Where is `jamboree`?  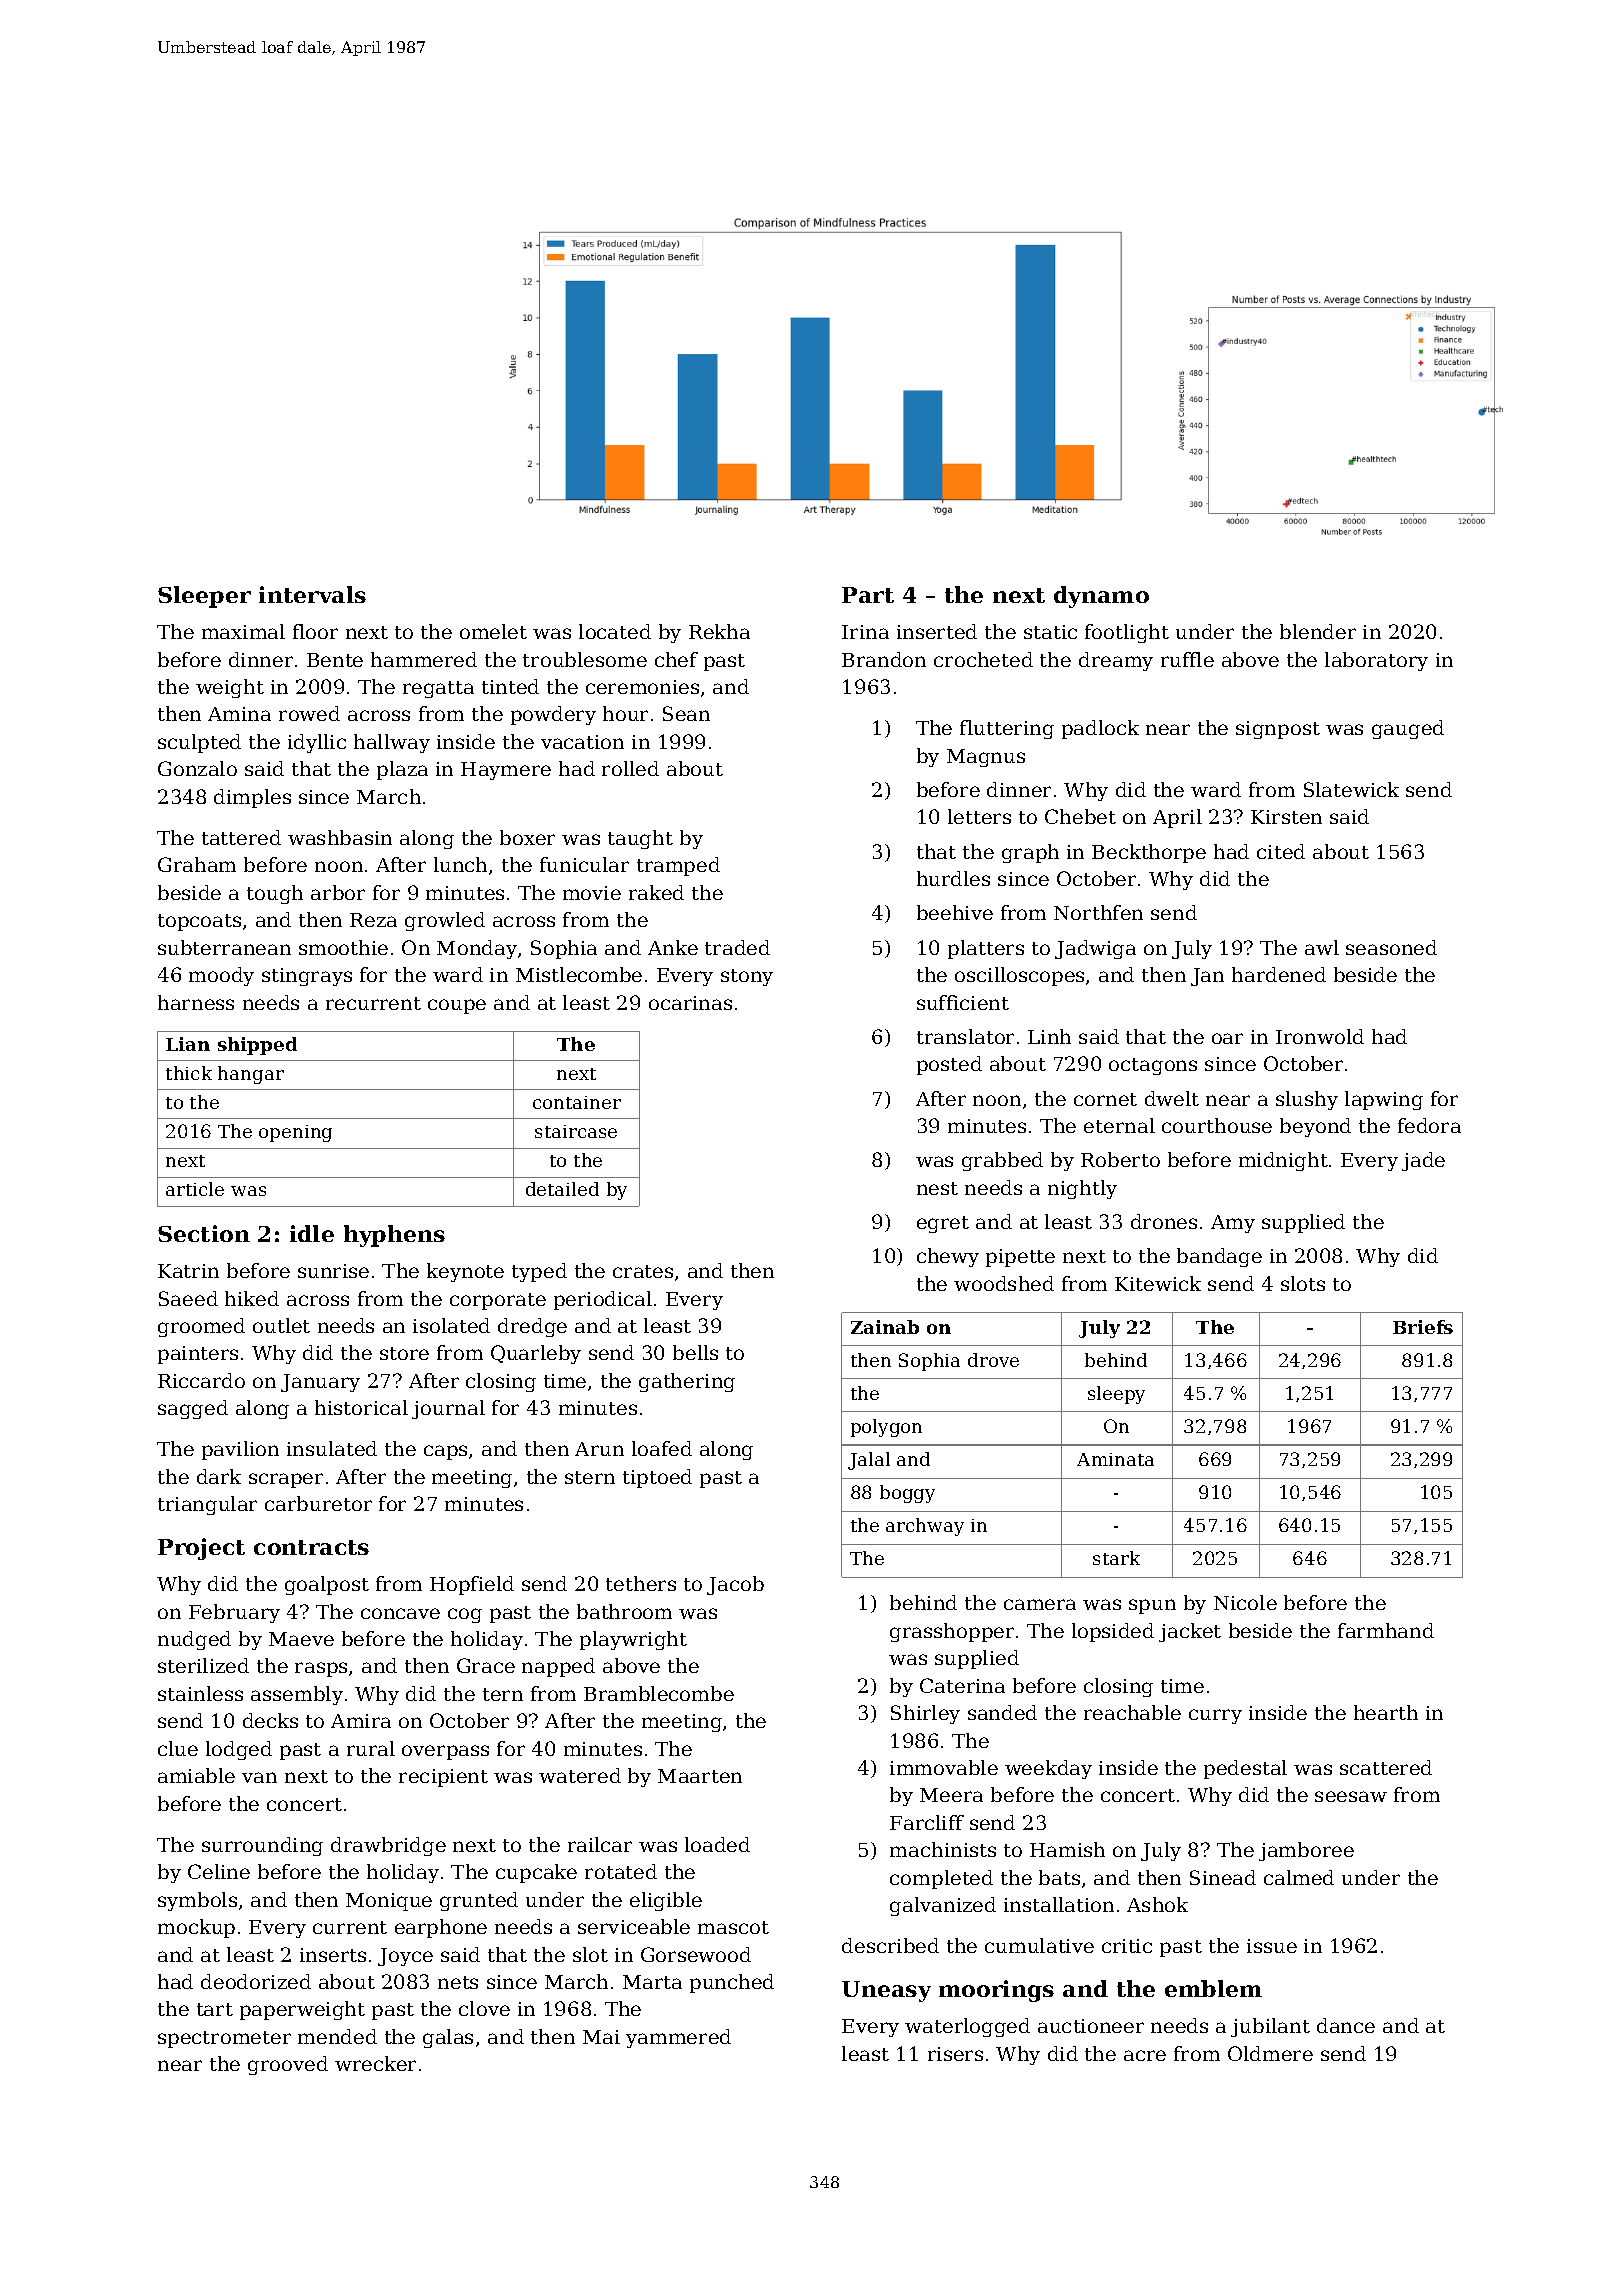 jamboree is located at coordinates (1306, 1851).
